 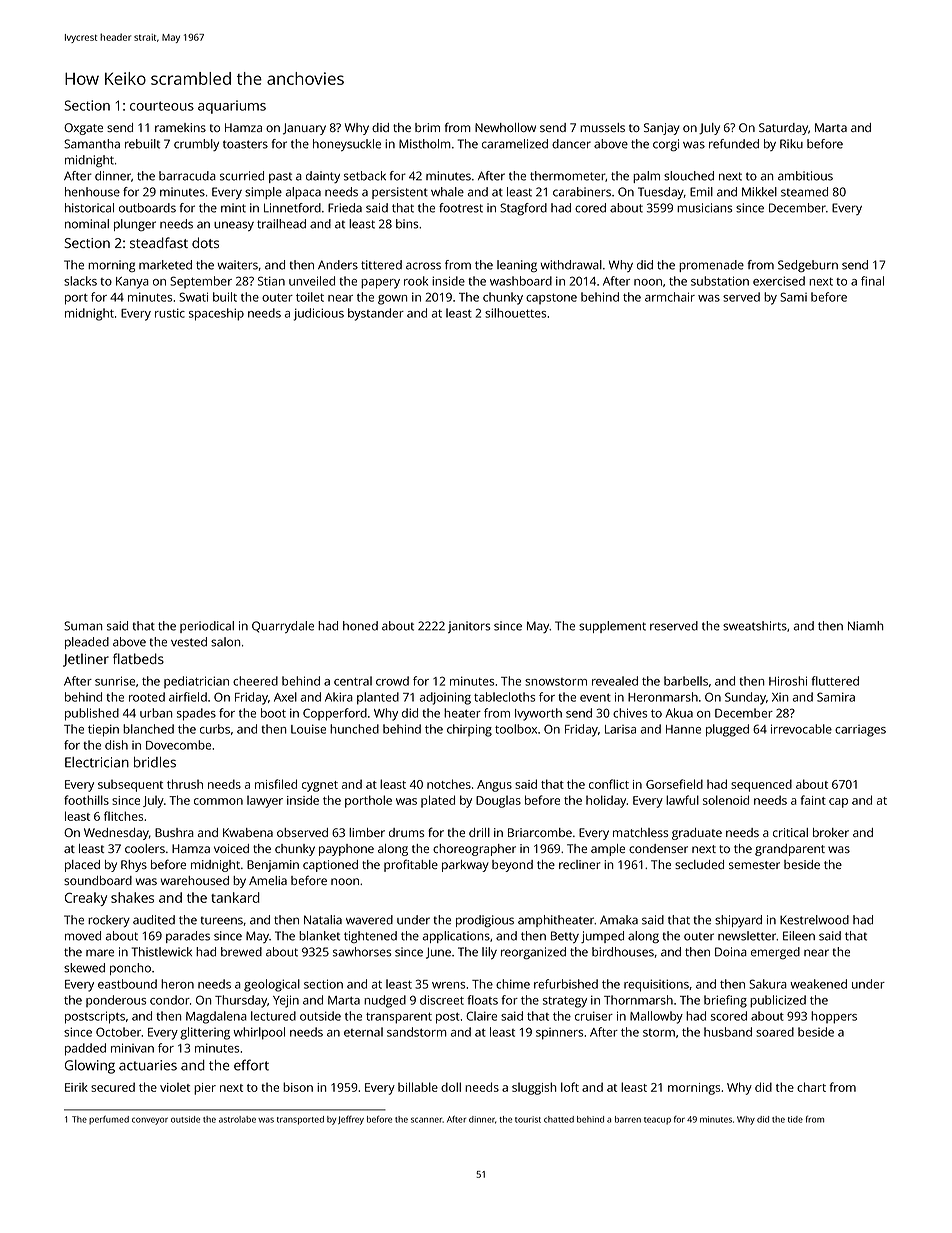 What do you see at coordinates (612, 627) in the page?
I see `supplement` at bounding box center [612, 627].
